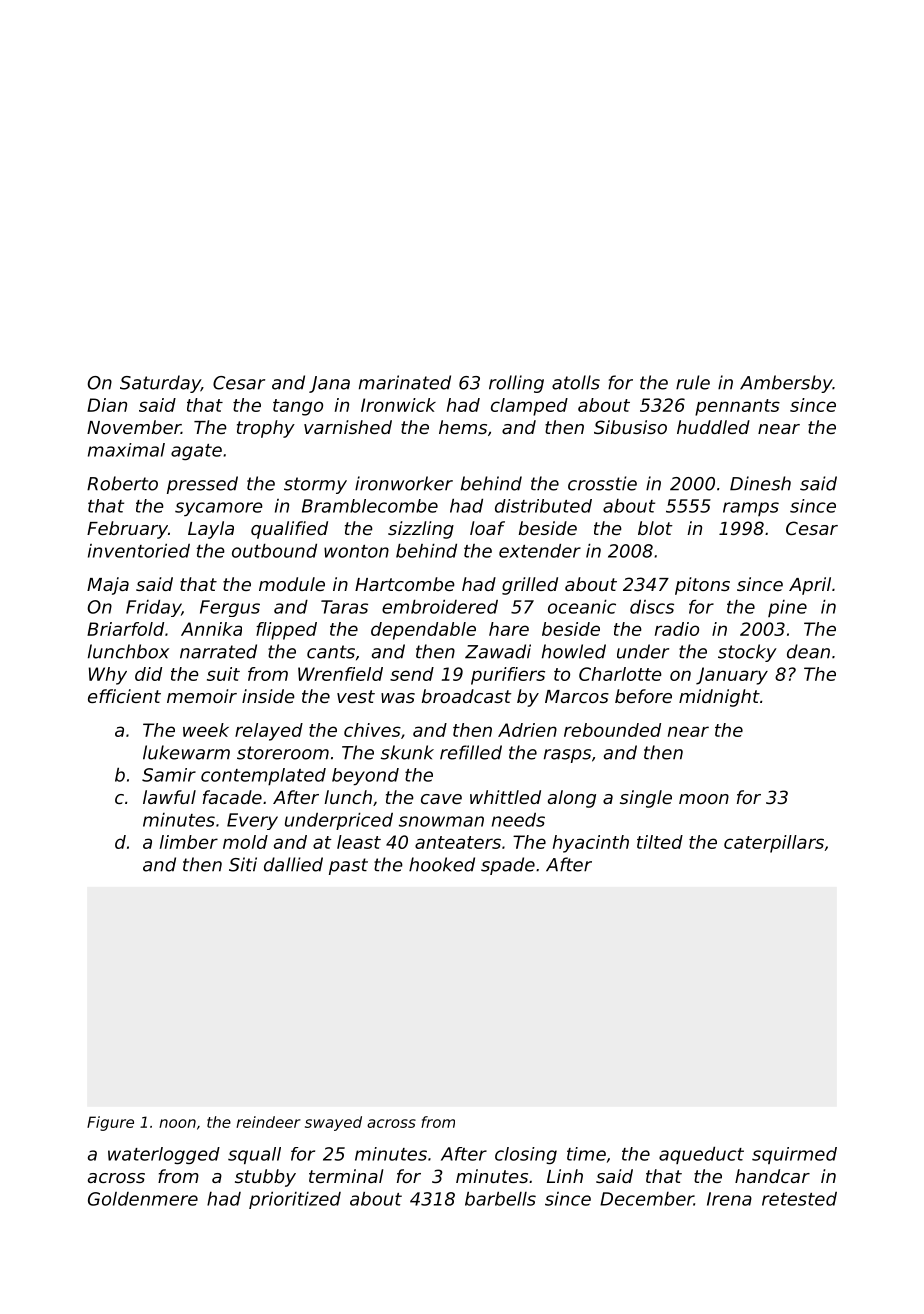  I want to click on Ambersby, so click(786, 384).
